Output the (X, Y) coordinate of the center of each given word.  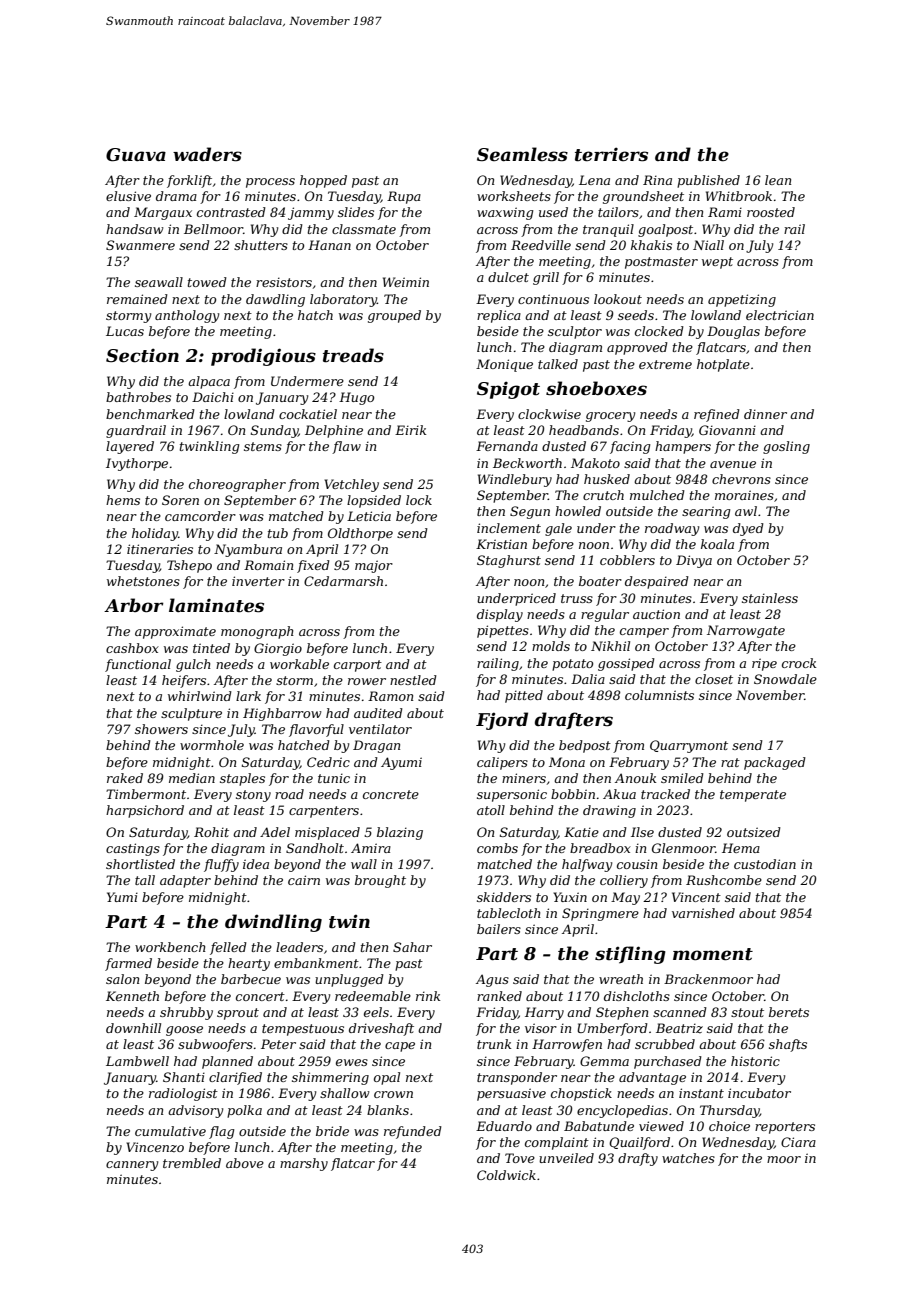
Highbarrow (282, 714)
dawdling (275, 300)
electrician (780, 315)
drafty (638, 1159)
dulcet (508, 277)
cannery (132, 1166)
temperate (753, 796)
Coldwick (506, 1175)
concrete (391, 794)
